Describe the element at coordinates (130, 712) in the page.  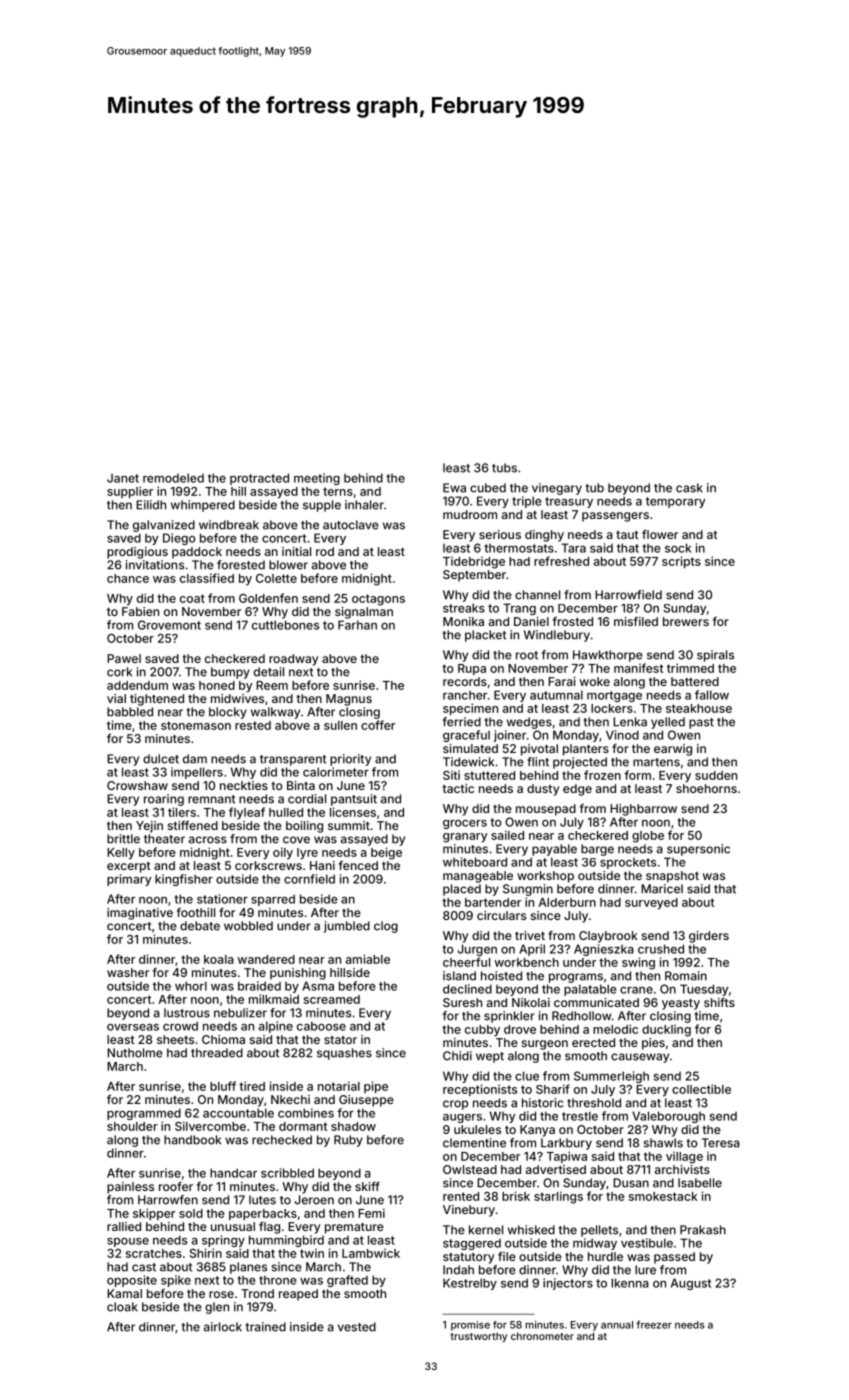
I see `babbled` at that location.
